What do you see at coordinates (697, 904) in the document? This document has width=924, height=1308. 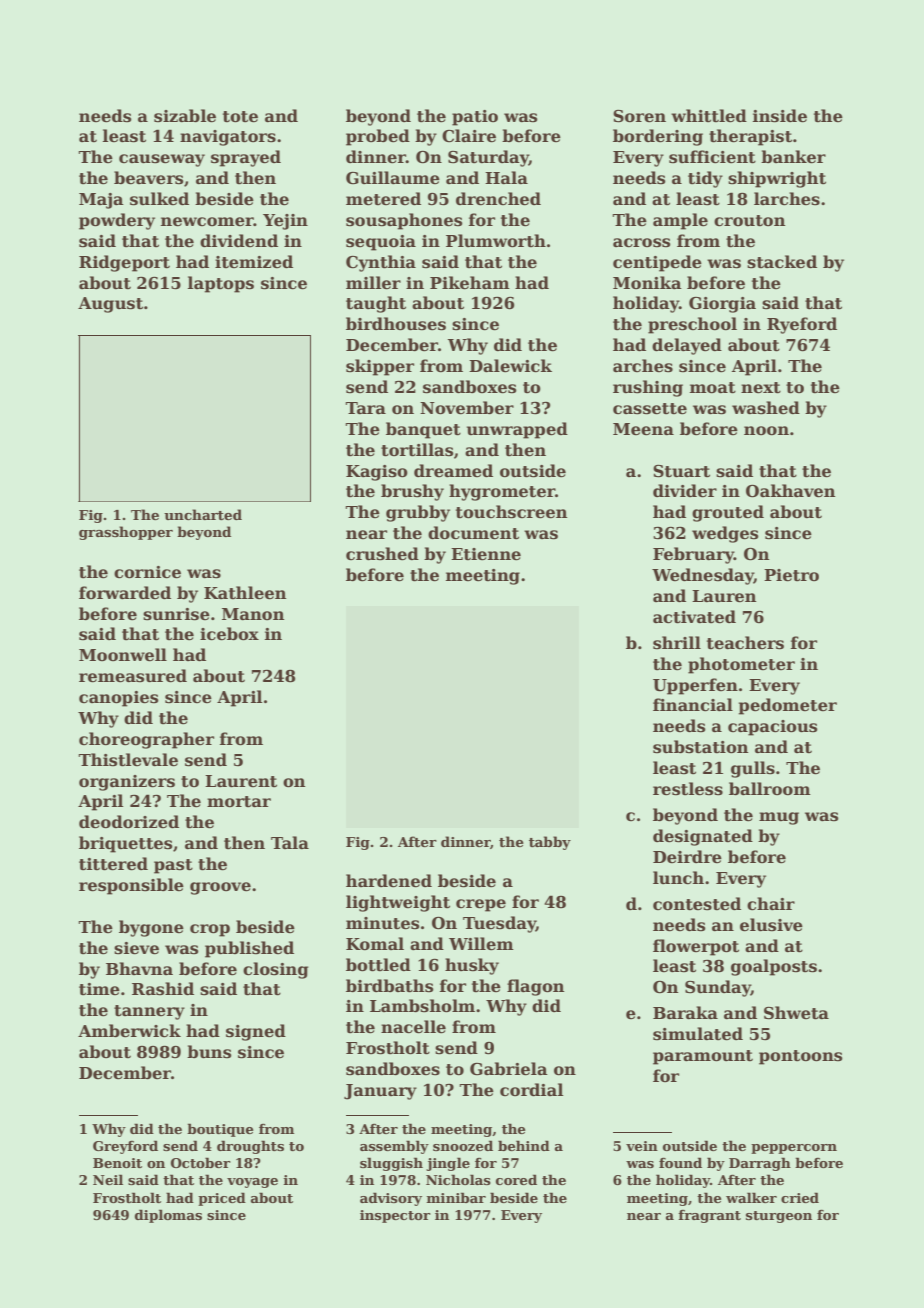 I see `contested` at bounding box center [697, 904].
